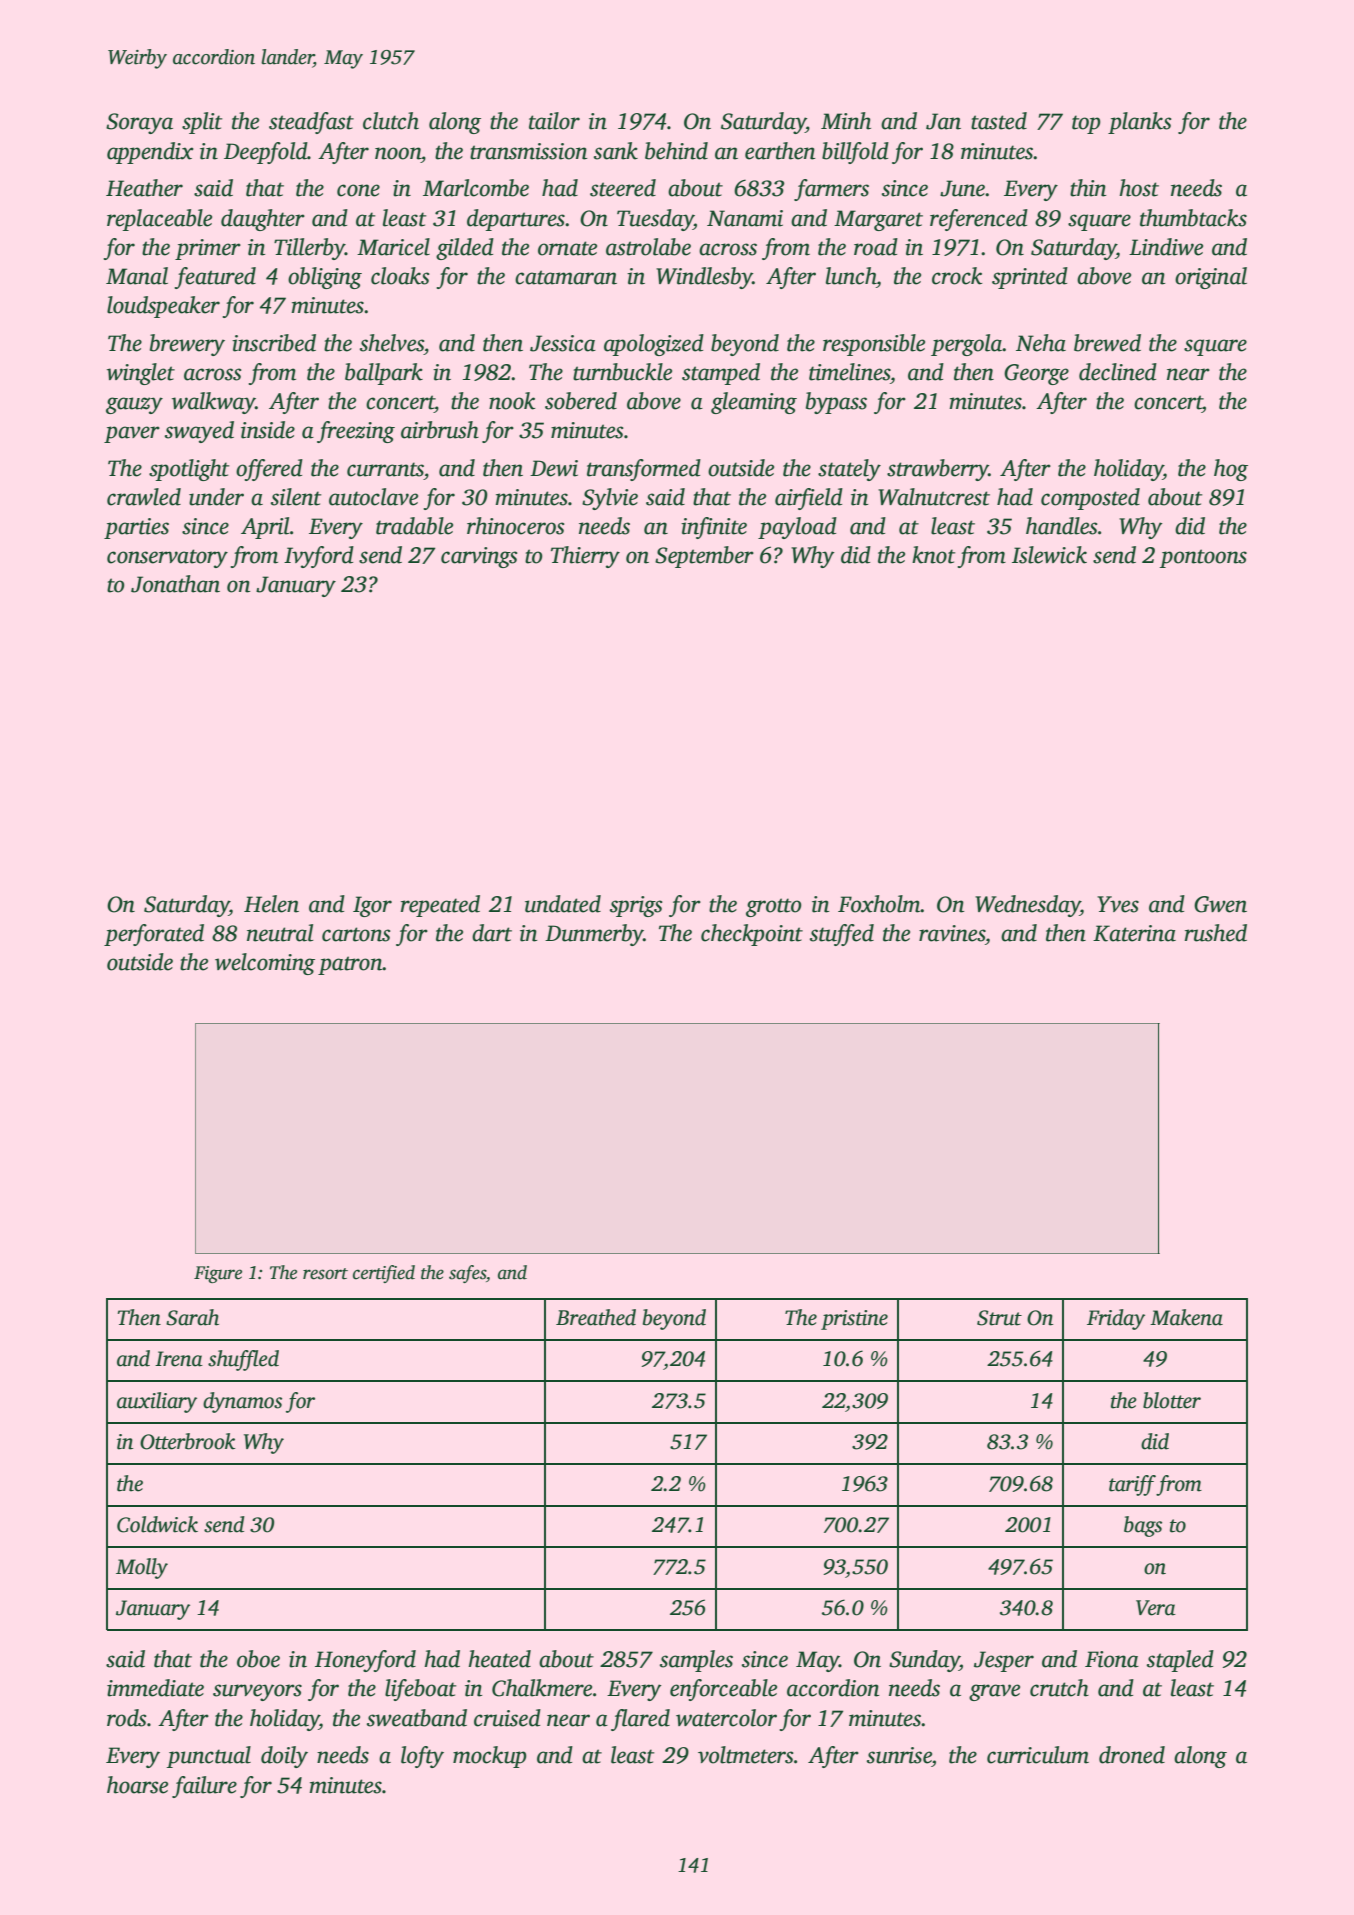 This screenshot has width=1354, height=1915. What do you see at coordinates (938, 470) in the screenshot?
I see `strawberry` at bounding box center [938, 470].
